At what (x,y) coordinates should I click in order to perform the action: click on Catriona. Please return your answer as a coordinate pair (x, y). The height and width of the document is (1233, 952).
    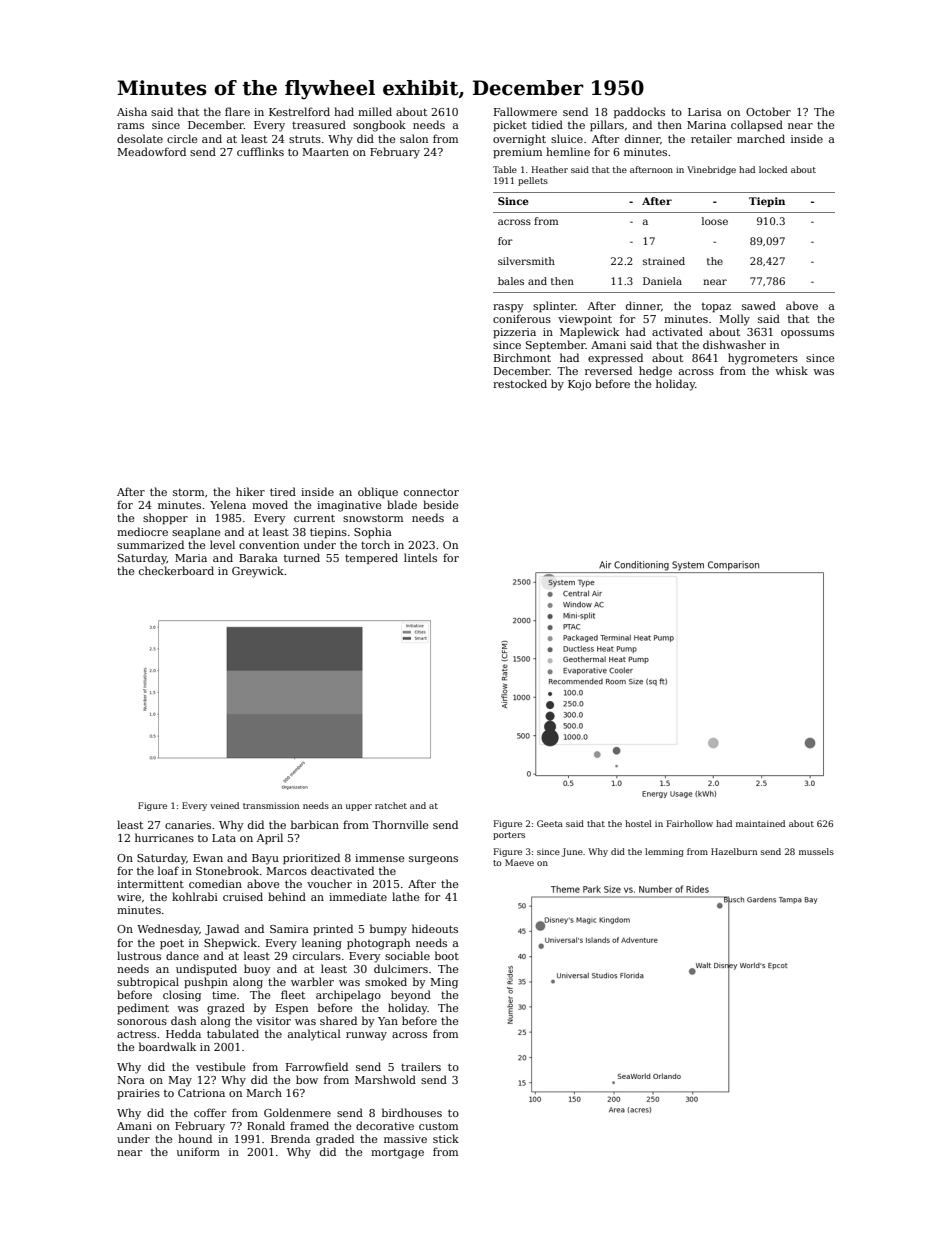
    Looking at the image, I should click on (201, 1093).
